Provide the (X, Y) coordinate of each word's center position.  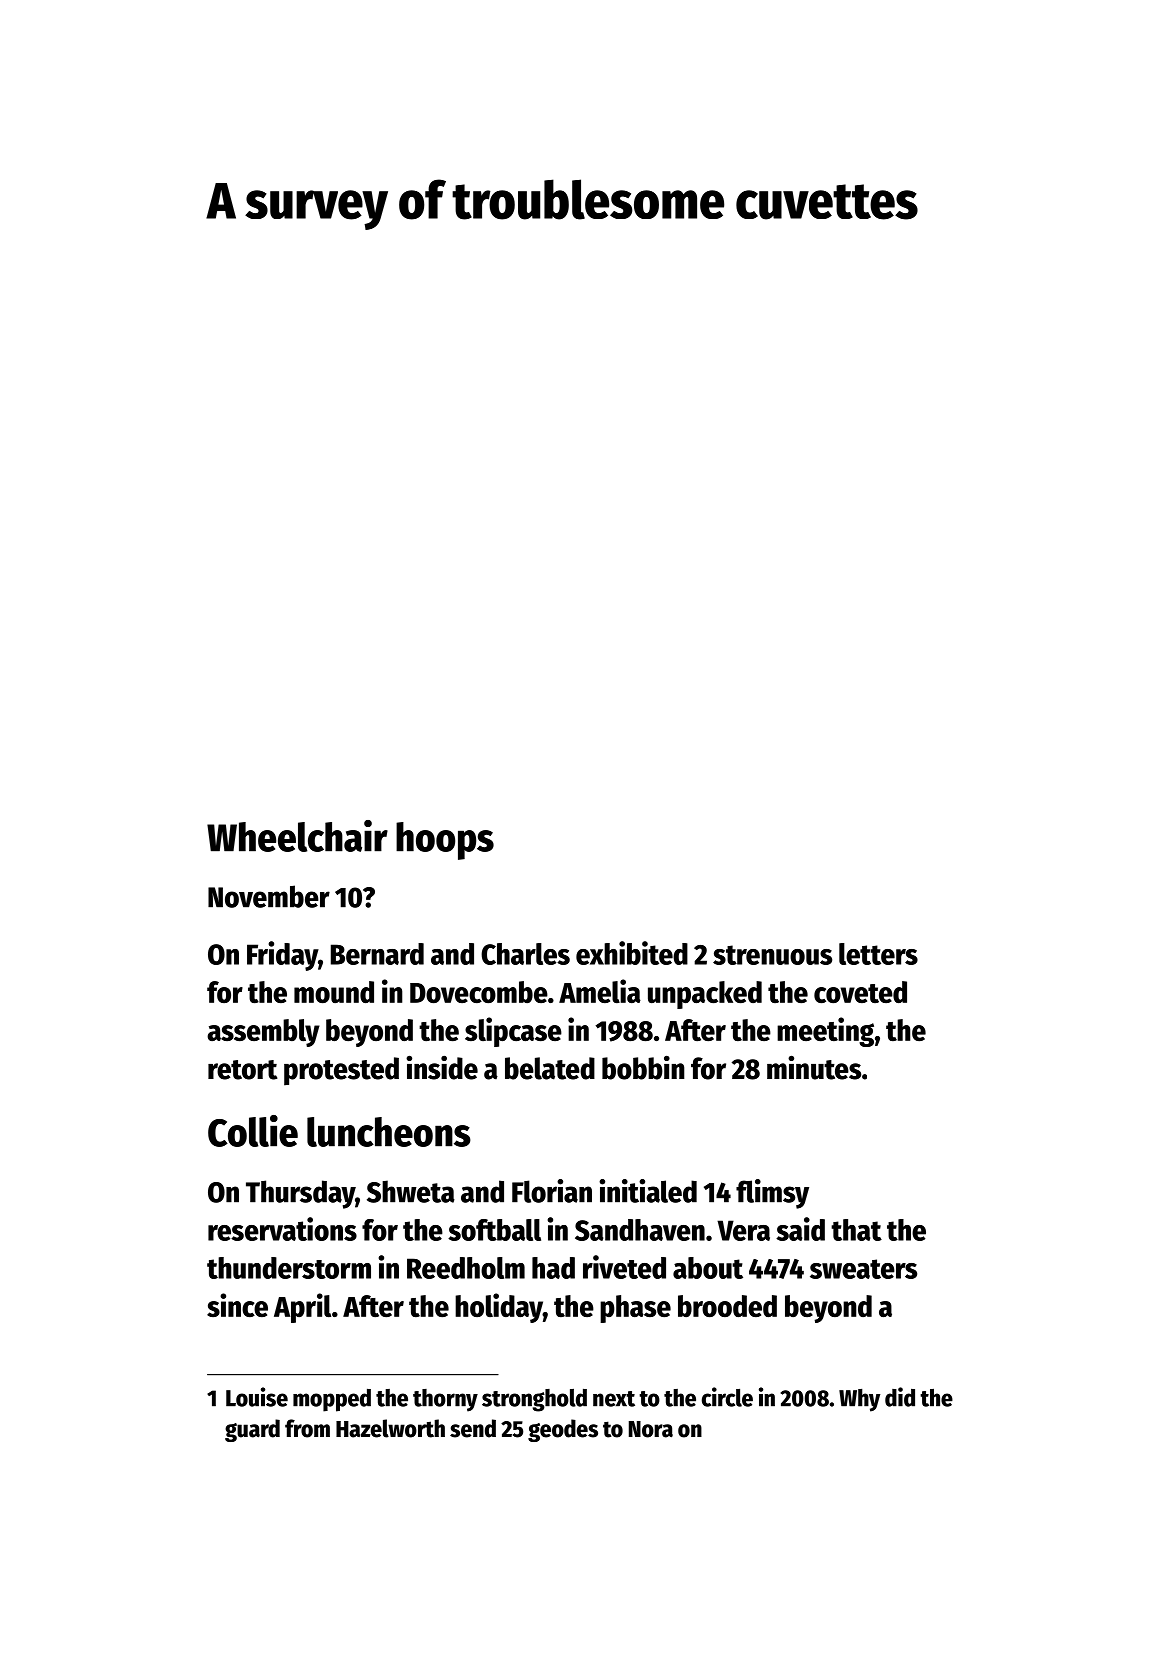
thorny (445, 1400)
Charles (525, 954)
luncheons (389, 1132)
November (269, 896)
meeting (825, 1032)
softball (494, 1230)
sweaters (863, 1269)
